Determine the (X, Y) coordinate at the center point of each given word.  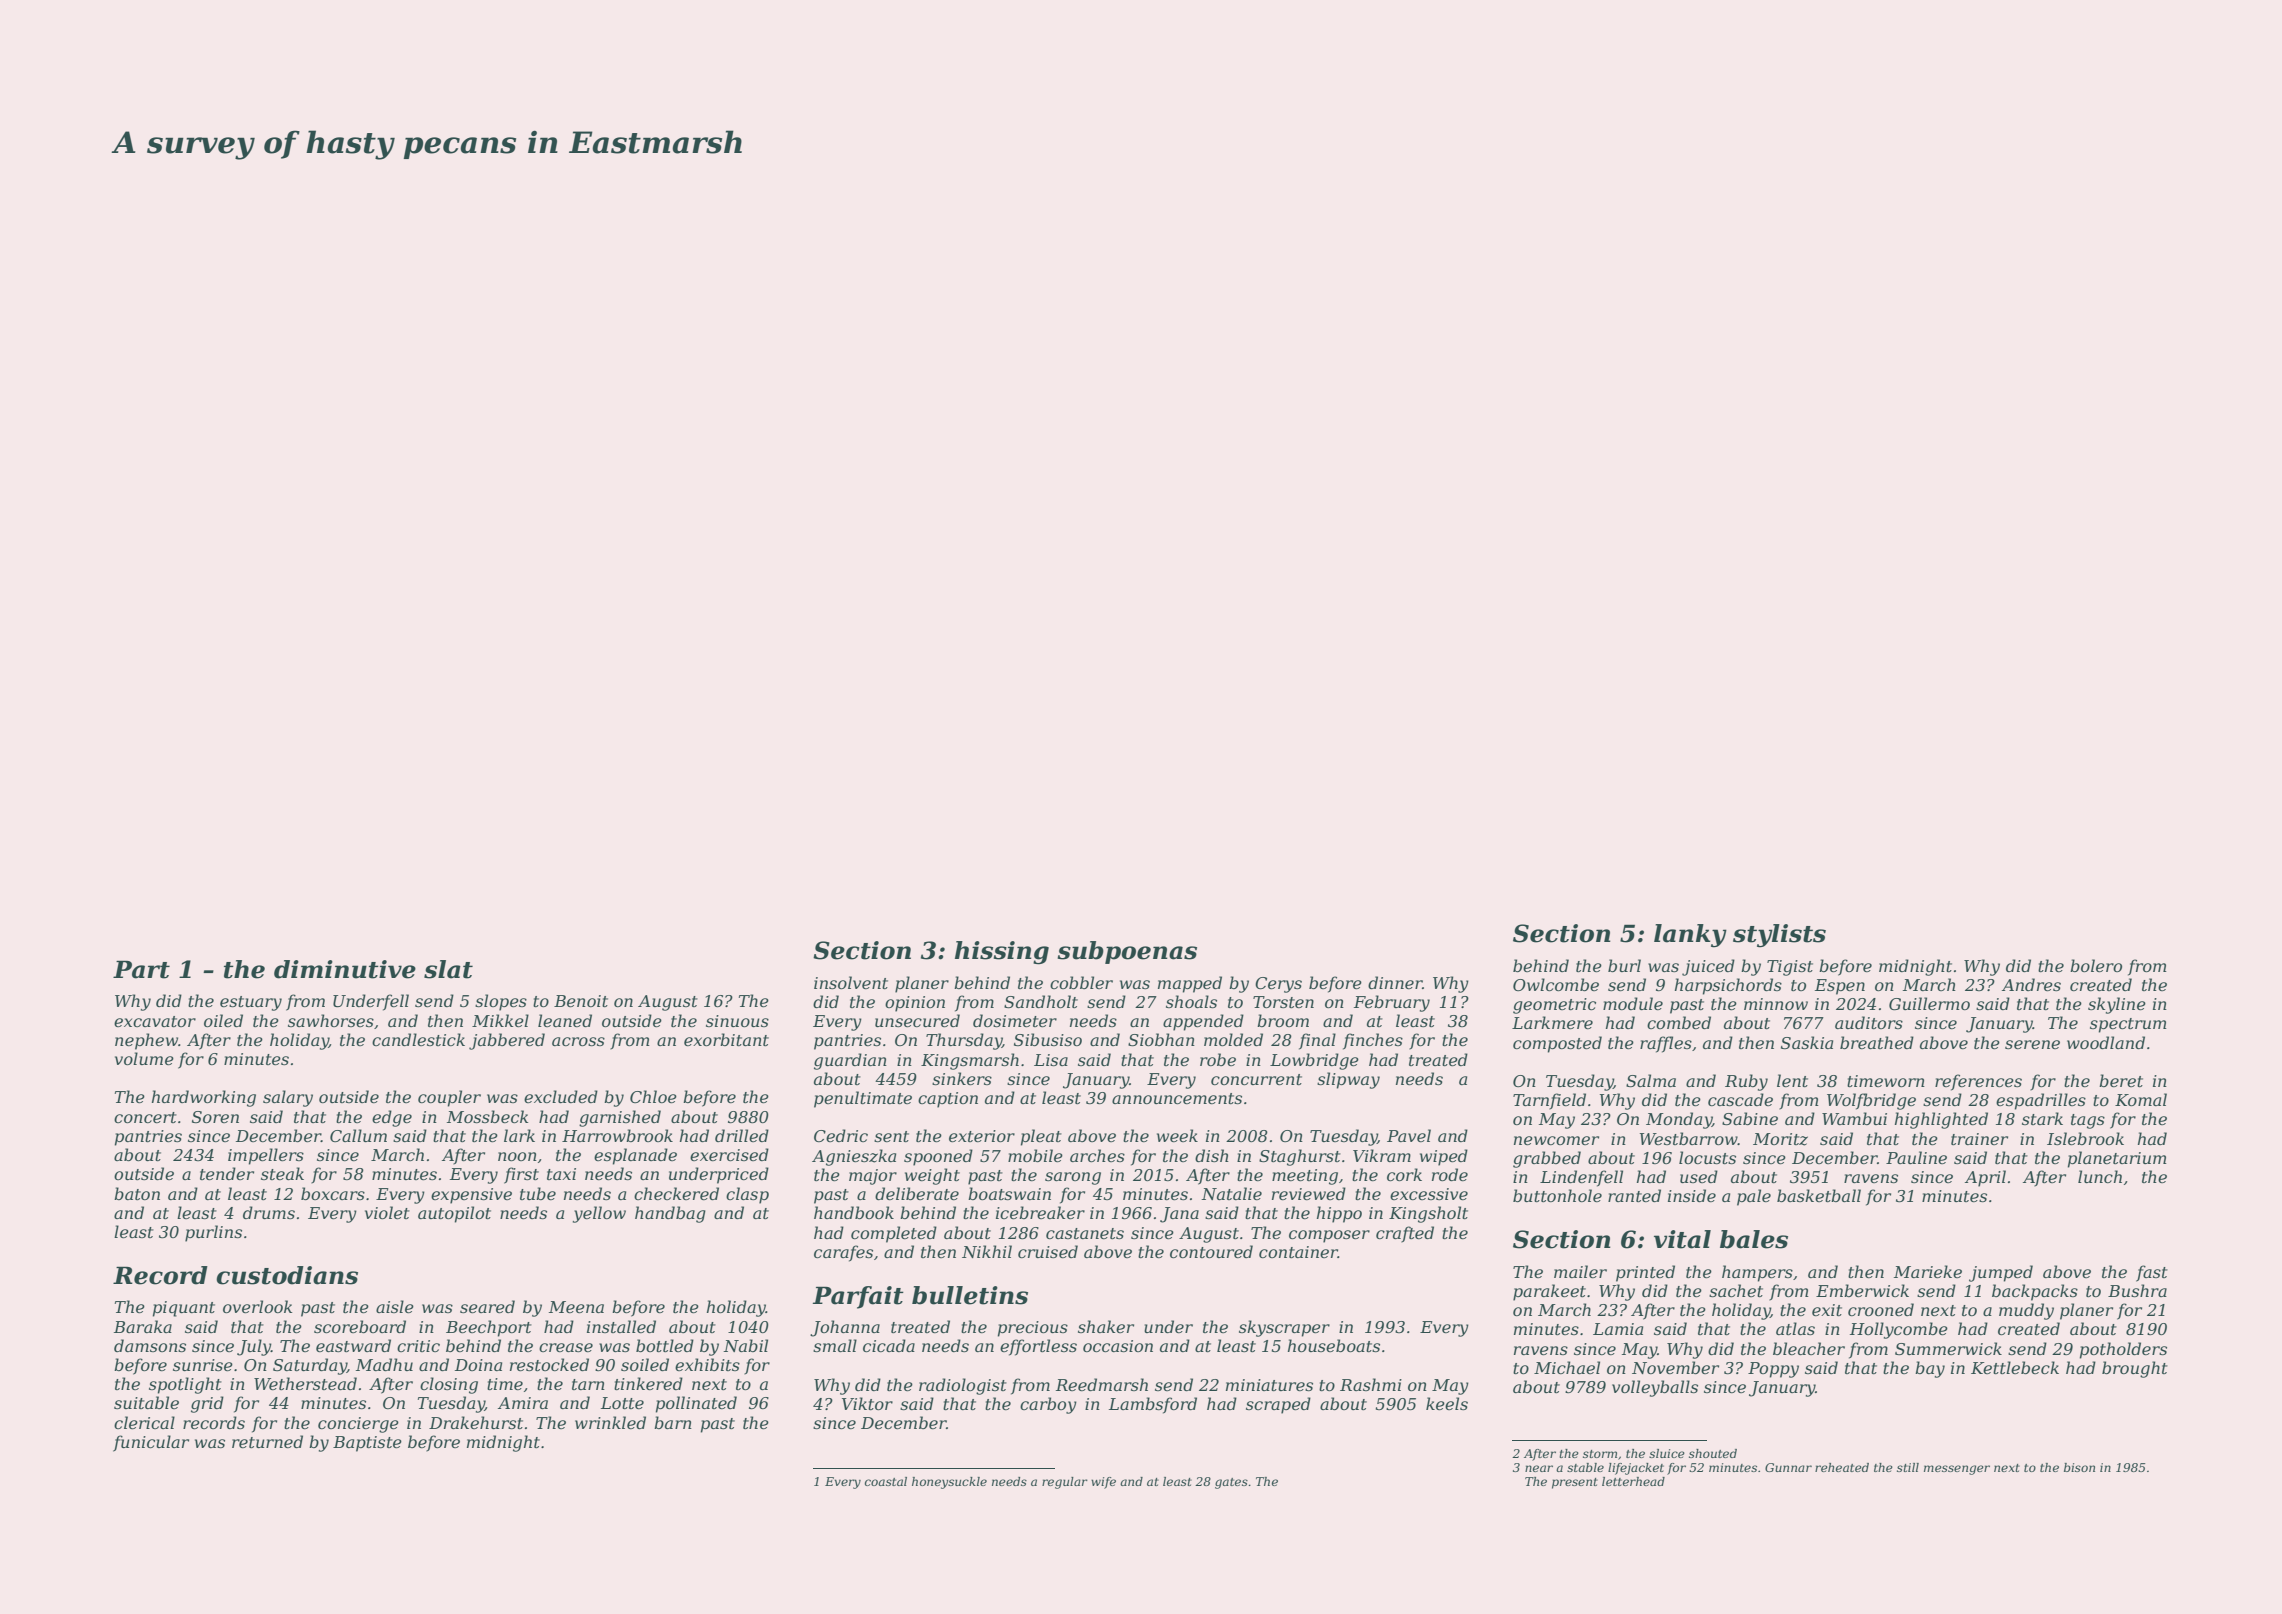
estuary (251, 1003)
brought (2135, 1369)
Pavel (1409, 1135)
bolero (2096, 965)
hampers (1757, 1273)
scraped (1278, 1405)
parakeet (1549, 1292)
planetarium (2117, 1159)
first (521, 1175)
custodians (287, 1275)
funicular (151, 1443)
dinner (1395, 982)
